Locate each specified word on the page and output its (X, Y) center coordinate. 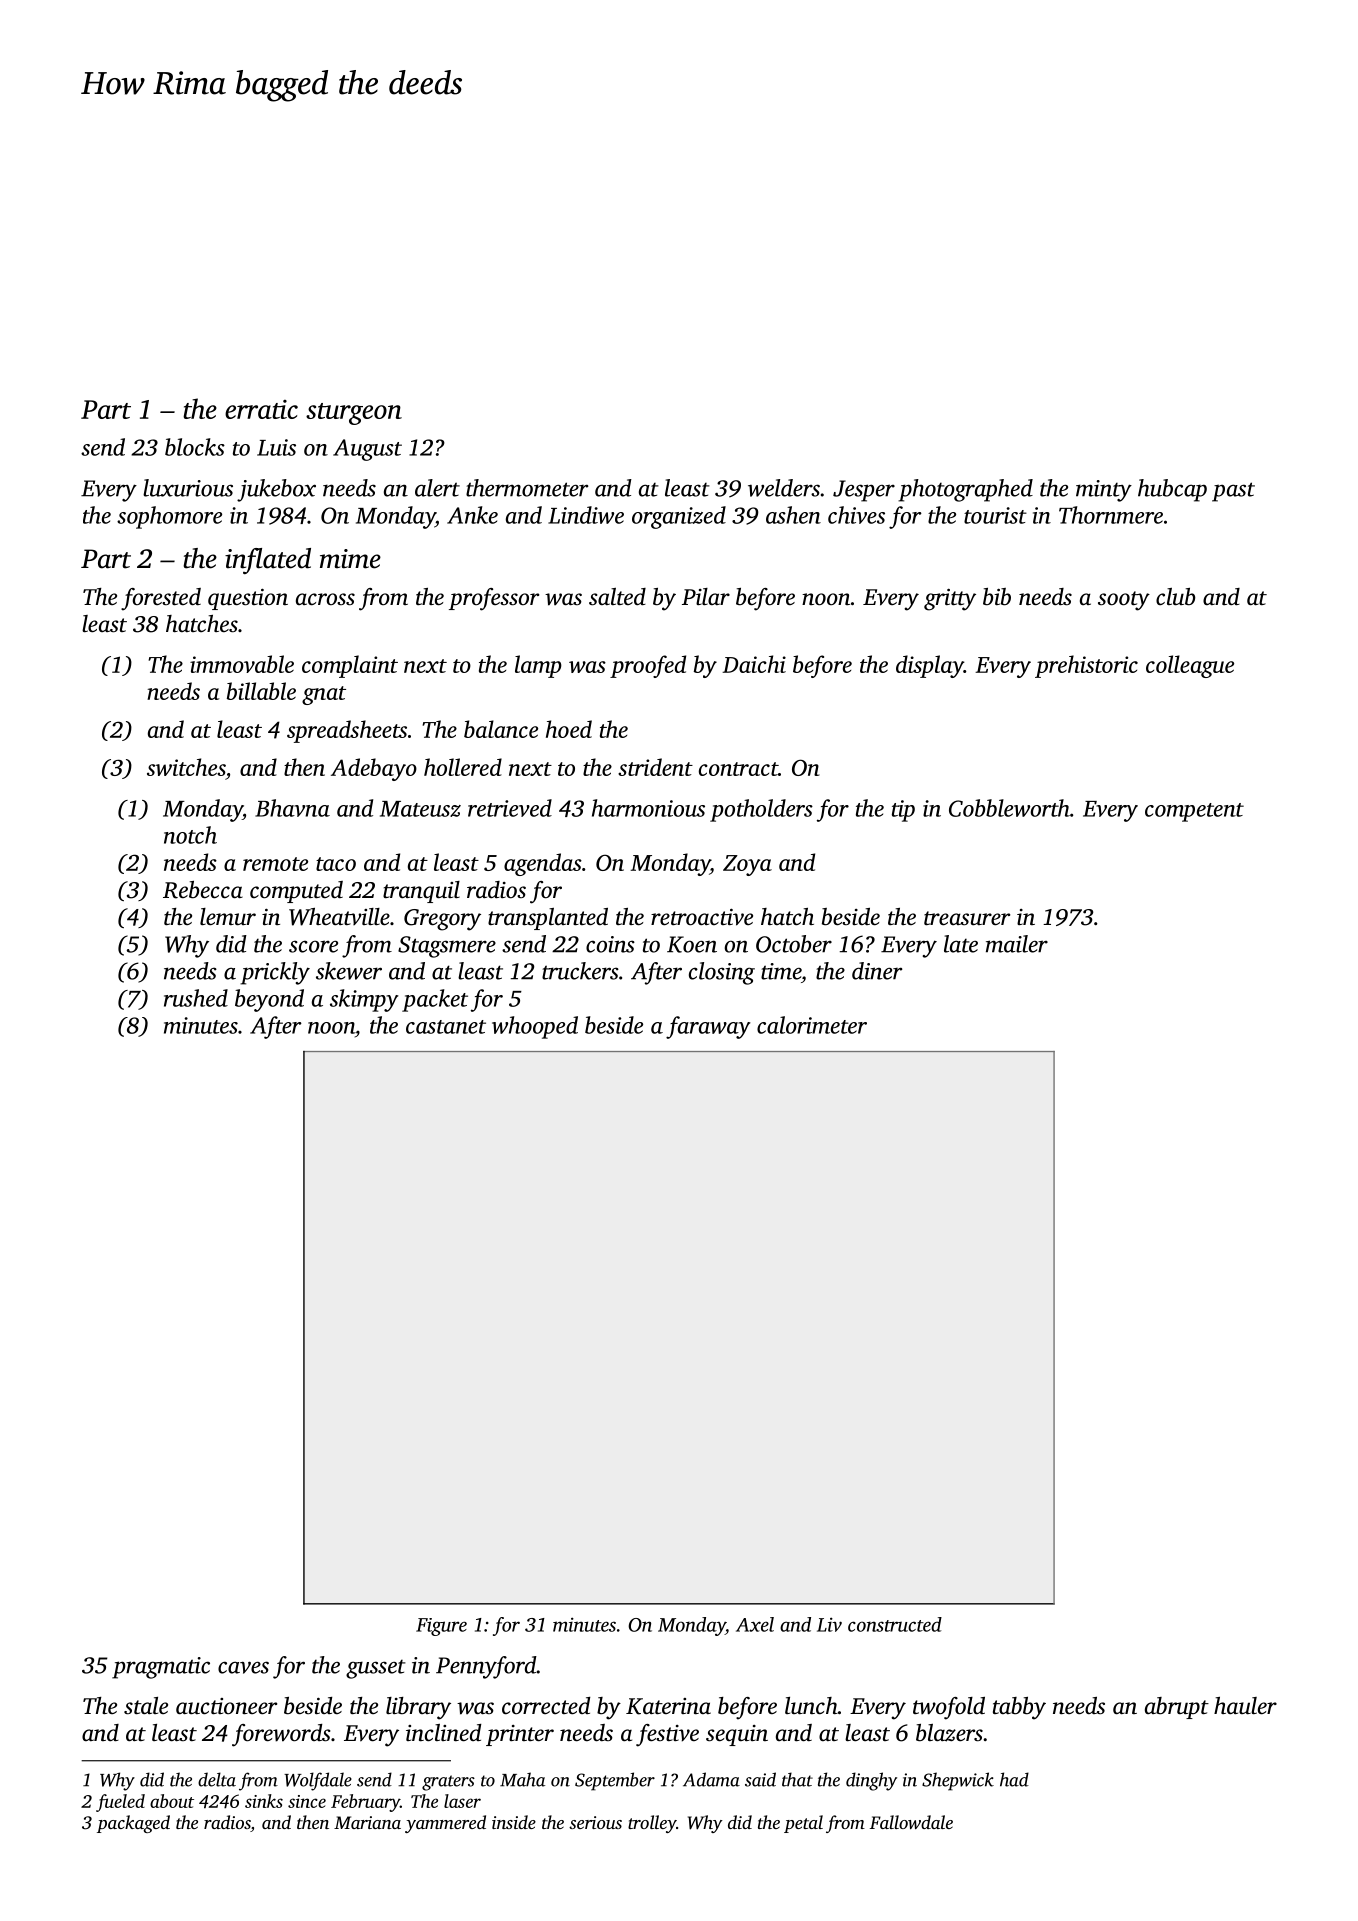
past (1233, 492)
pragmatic (161, 1668)
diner (877, 971)
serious (595, 1822)
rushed (196, 998)
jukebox (276, 490)
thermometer (527, 488)
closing (722, 973)
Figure (441, 1627)
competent (1194, 812)
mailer (1017, 944)
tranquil (421, 892)
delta (217, 1779)
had (1014, 1779)
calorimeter (812, 1025)
